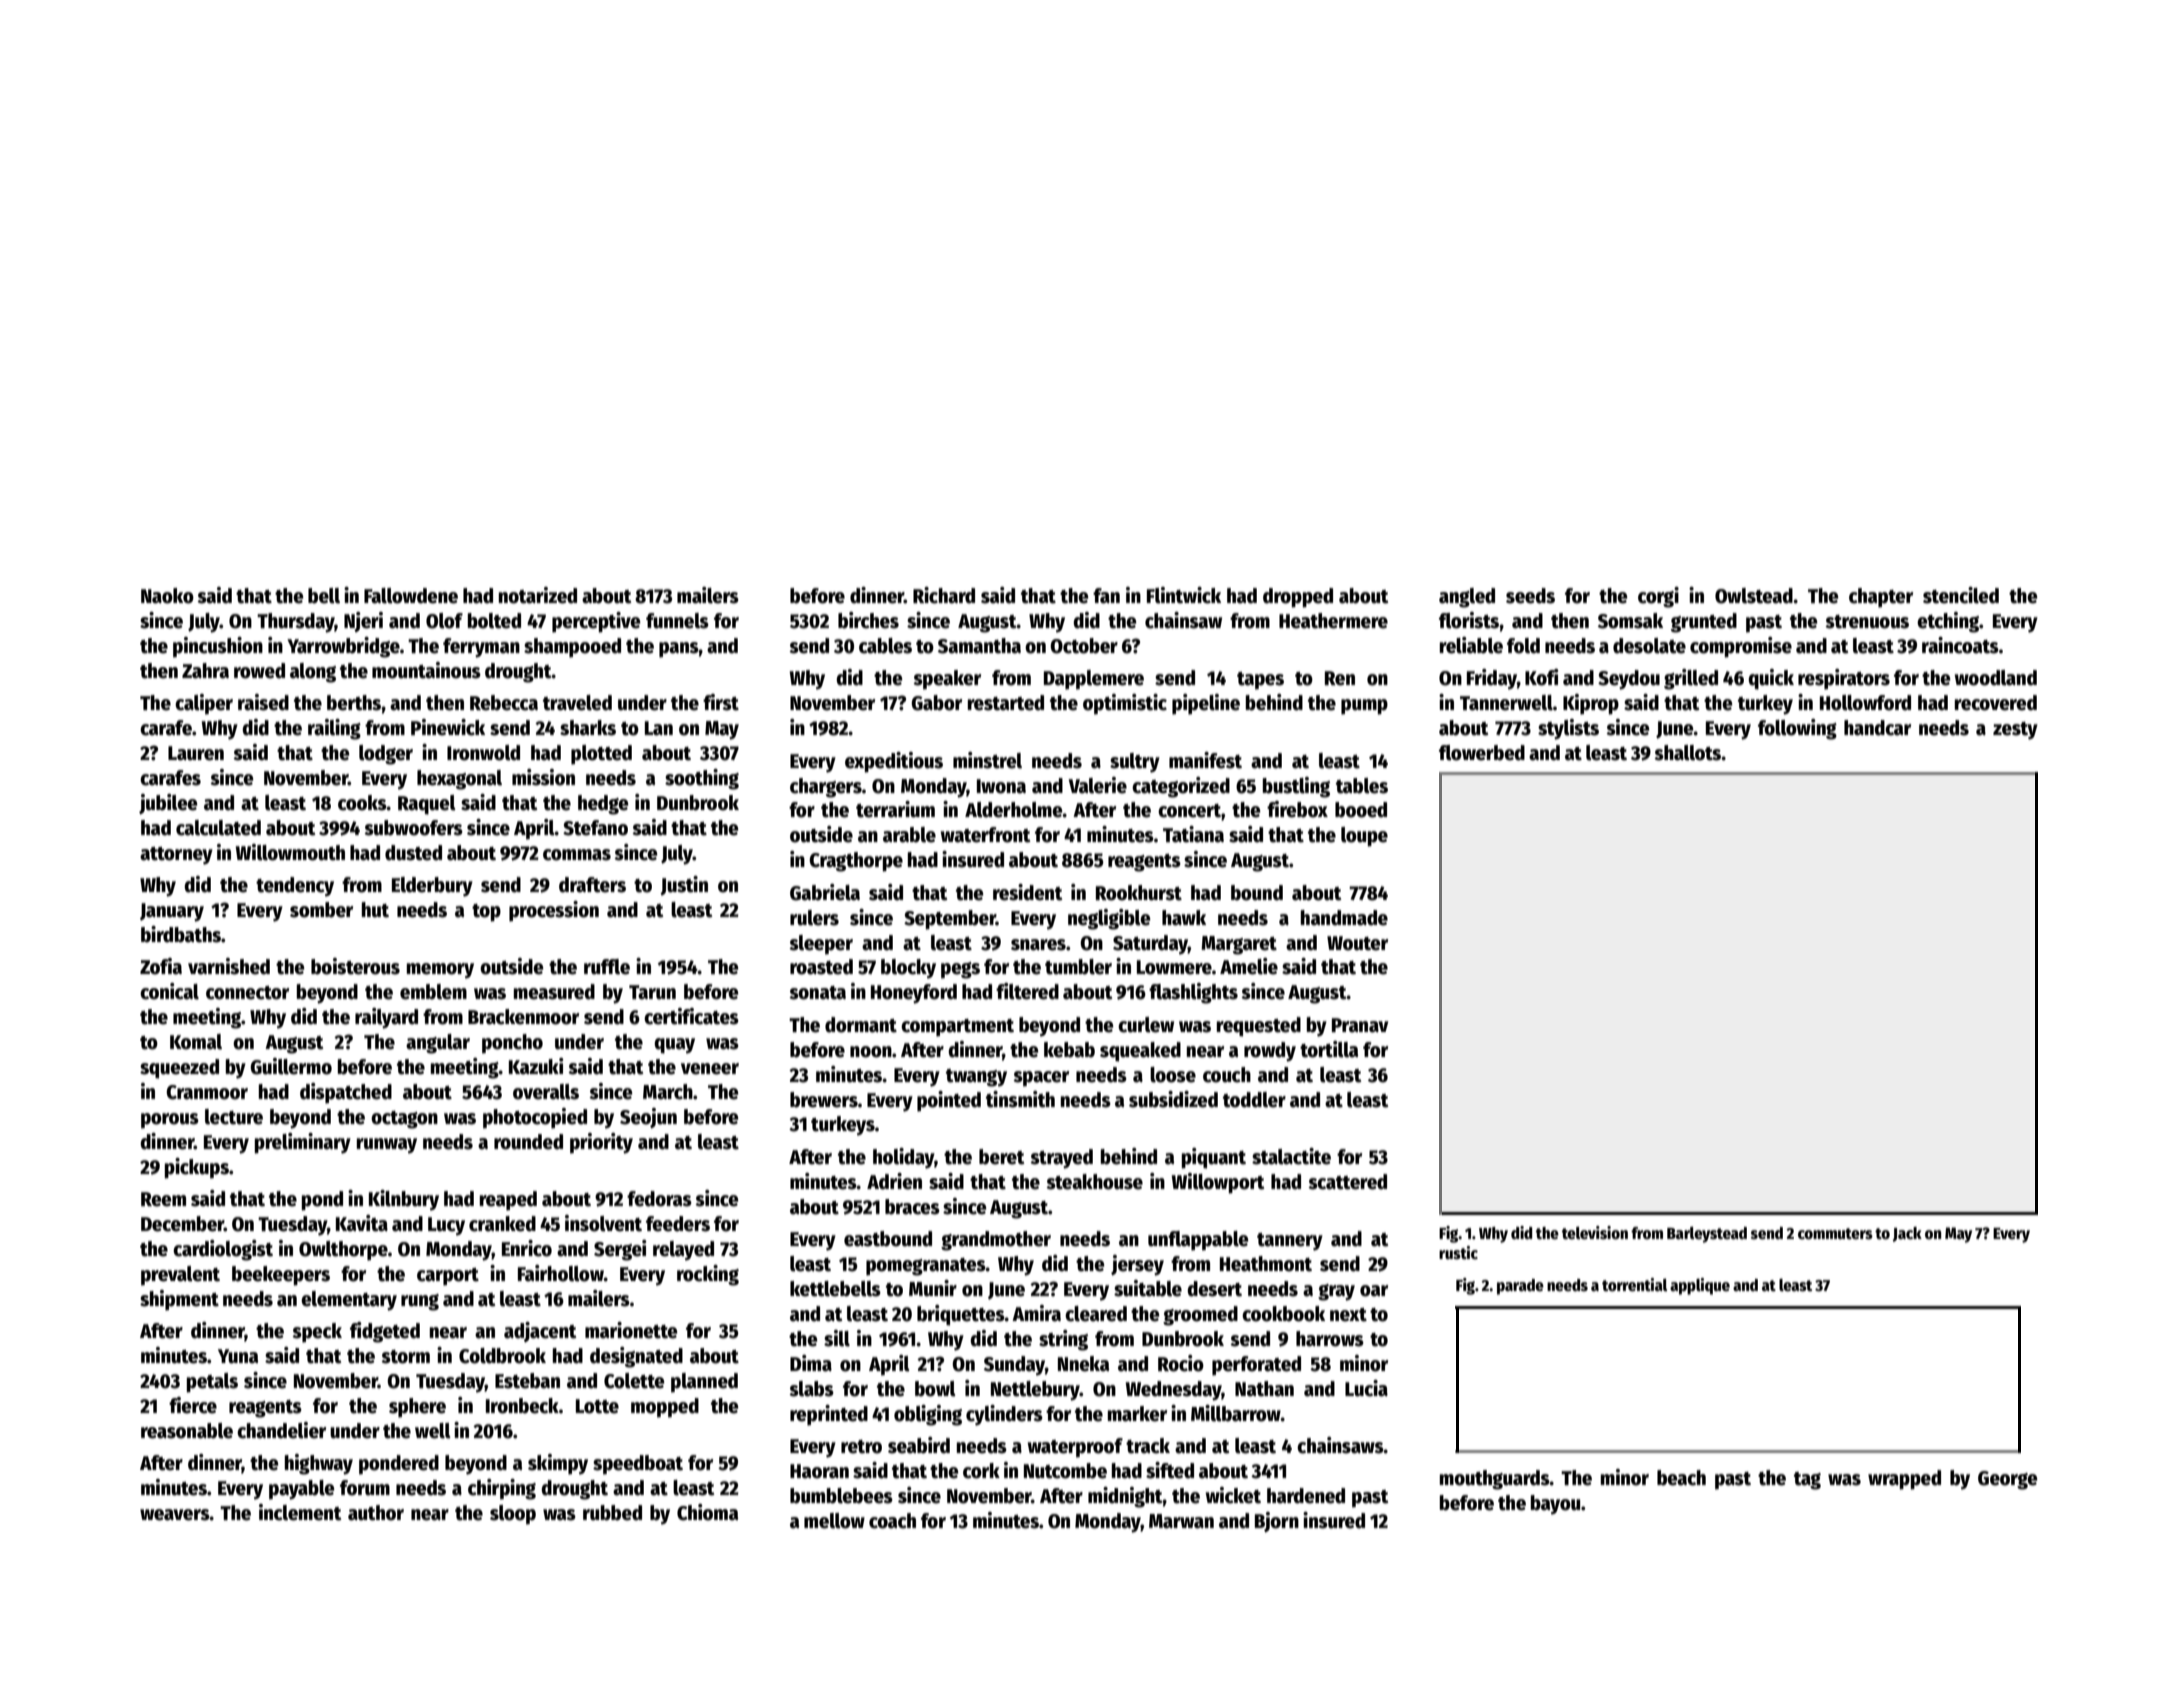 Image resolution: width=2178 pixels, height=1683 pixels. What do you see at coordinates (996, 1241) in the screenshot?
I see `grandmother` at bounding box center [996, 1241].
